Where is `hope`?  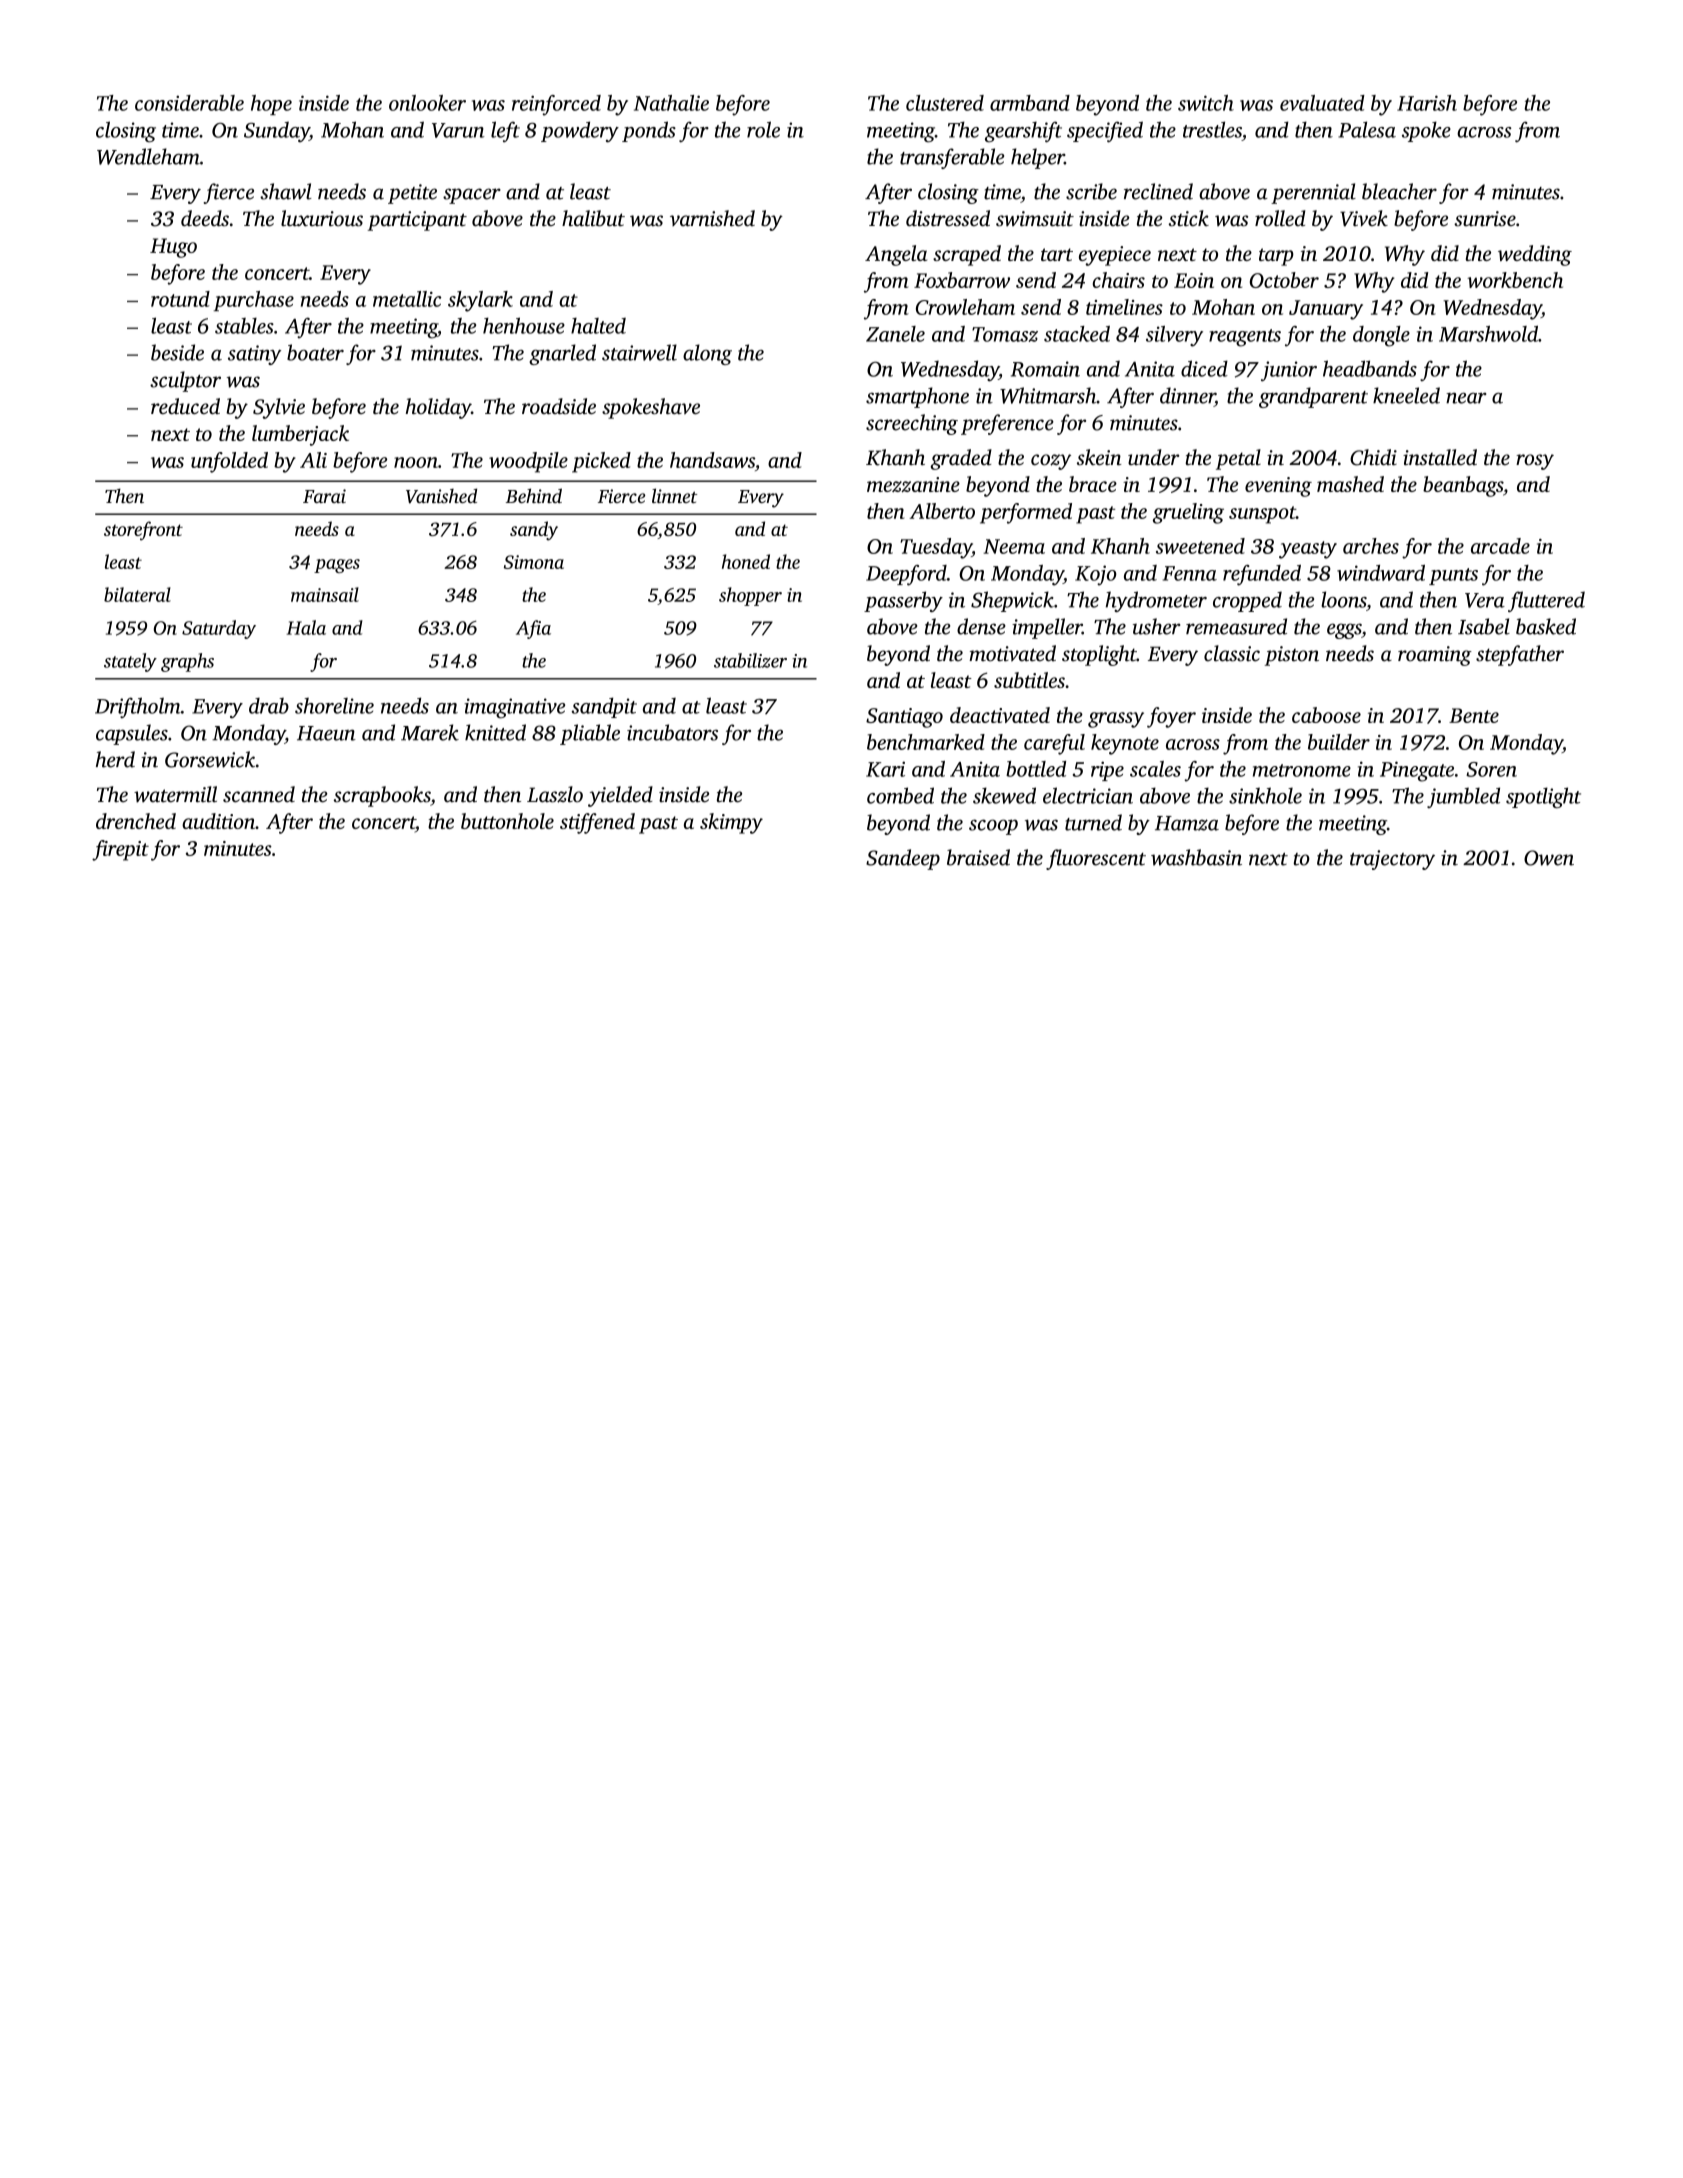
hope is located at coordinates (271, 105).
